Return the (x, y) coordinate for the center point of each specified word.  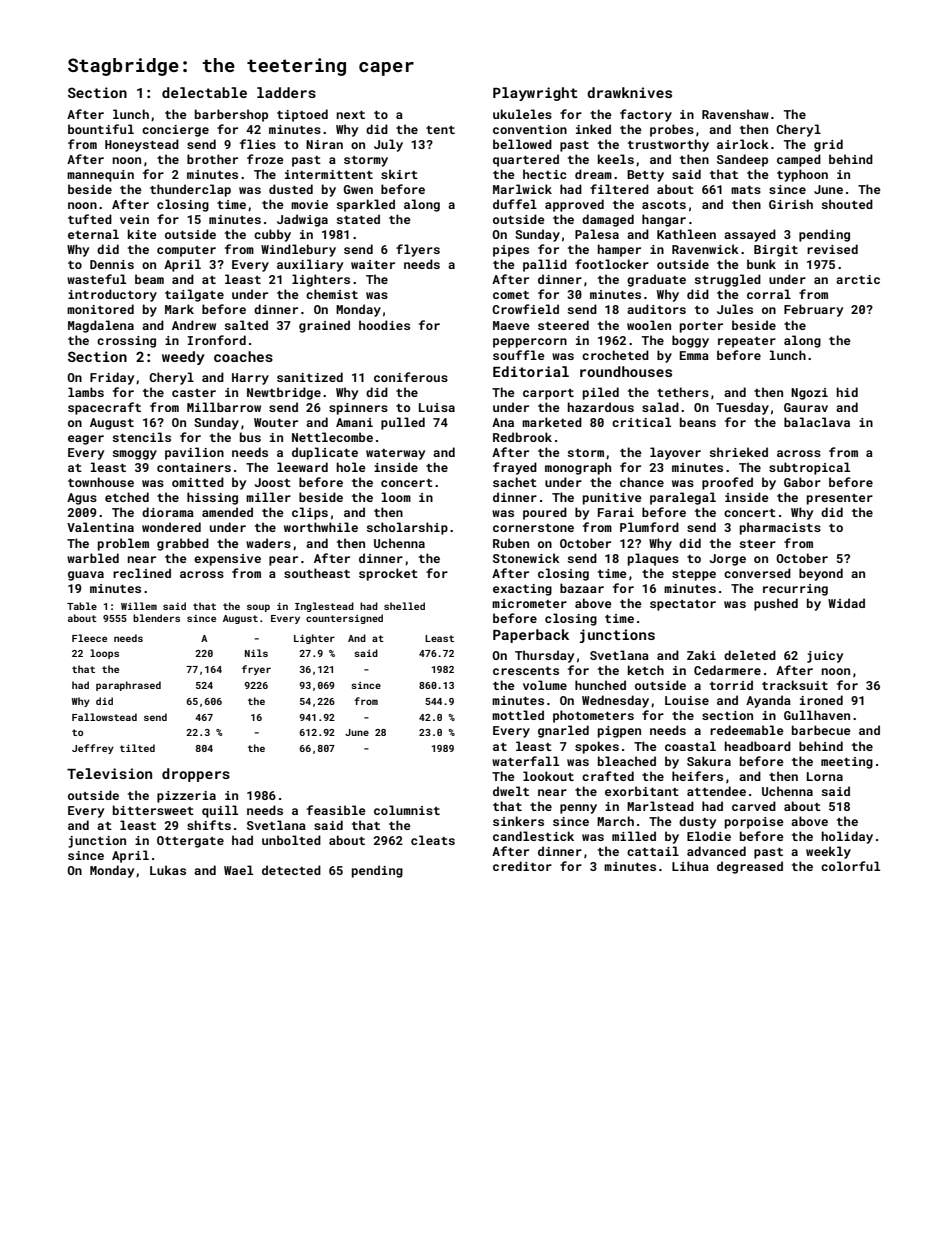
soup (258, 608)
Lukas (168, 870)
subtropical (809, 468)
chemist (332, 294)
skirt (399, 174)
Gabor (802, 482)
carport (548, 394)
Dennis (112, 264)
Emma (694, 355)
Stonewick (526, 558)
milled (634, 836)
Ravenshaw (735, 114)
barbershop (231, 115)
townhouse (101, 482)
